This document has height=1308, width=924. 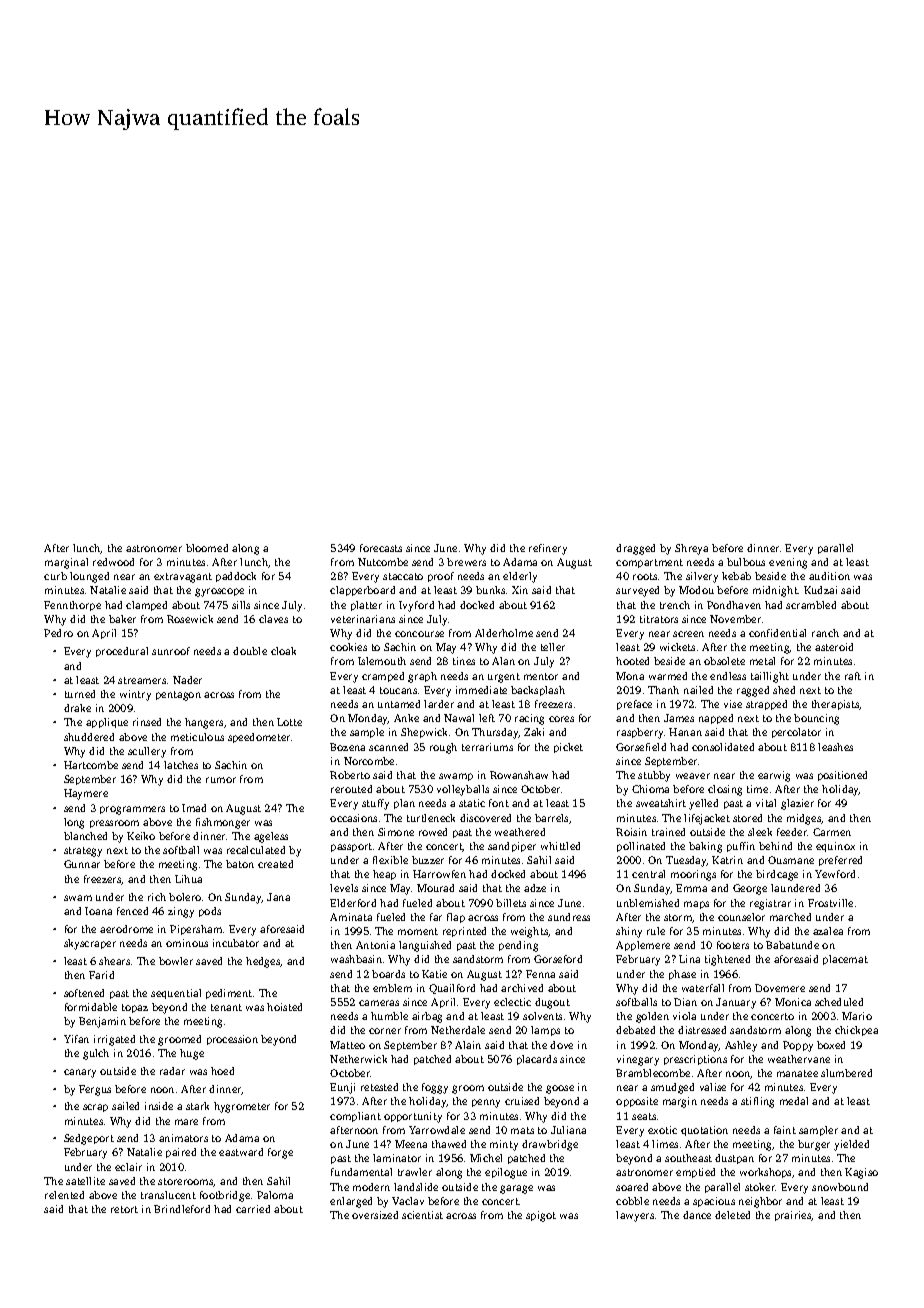 What do you see at coordinates (490, 590) in the document?
I see `bunks` at bounding box center [490, 590].
